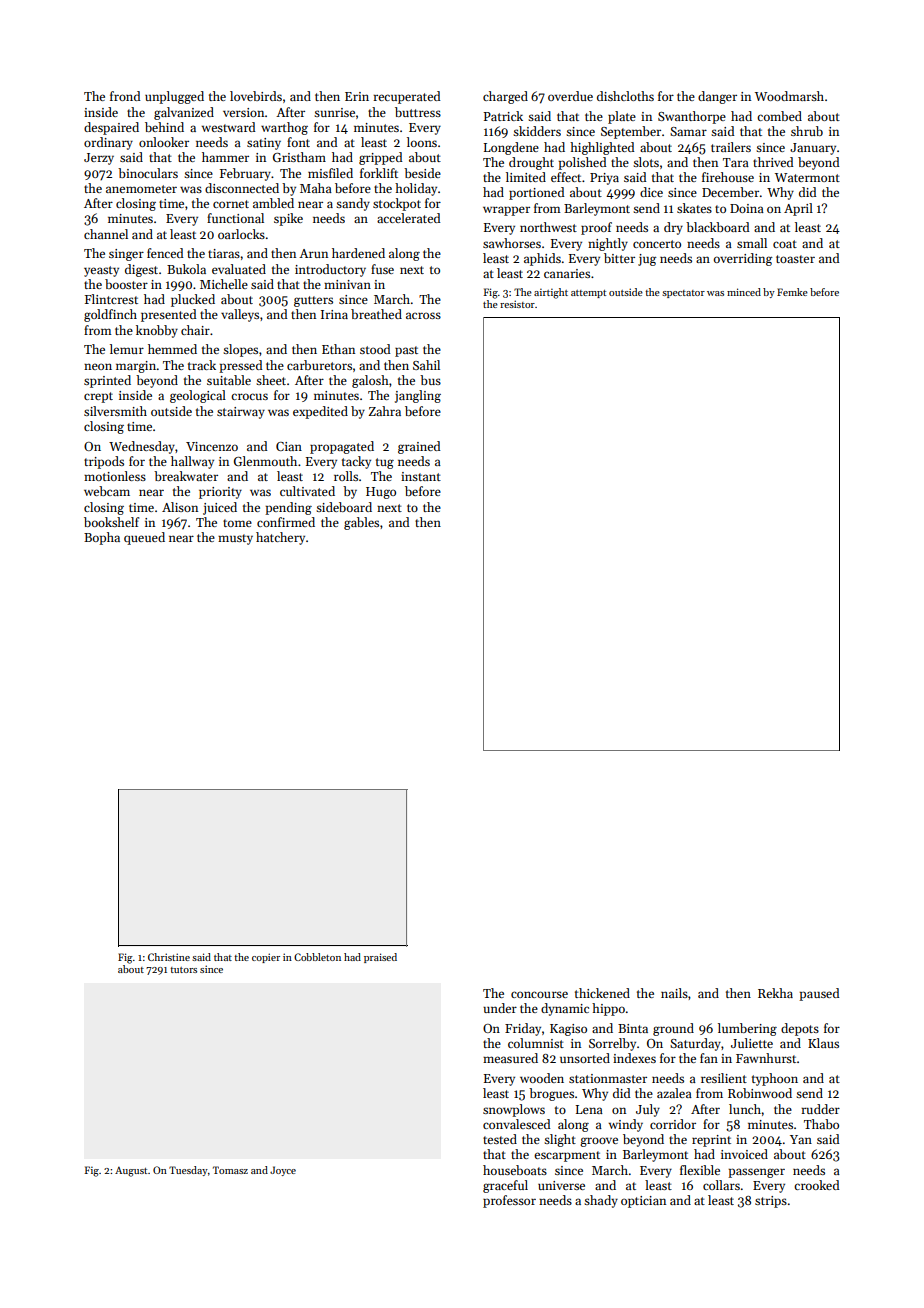 The width and height of the image is (924, 1308). I want to click on musty, so click(235, 539).
